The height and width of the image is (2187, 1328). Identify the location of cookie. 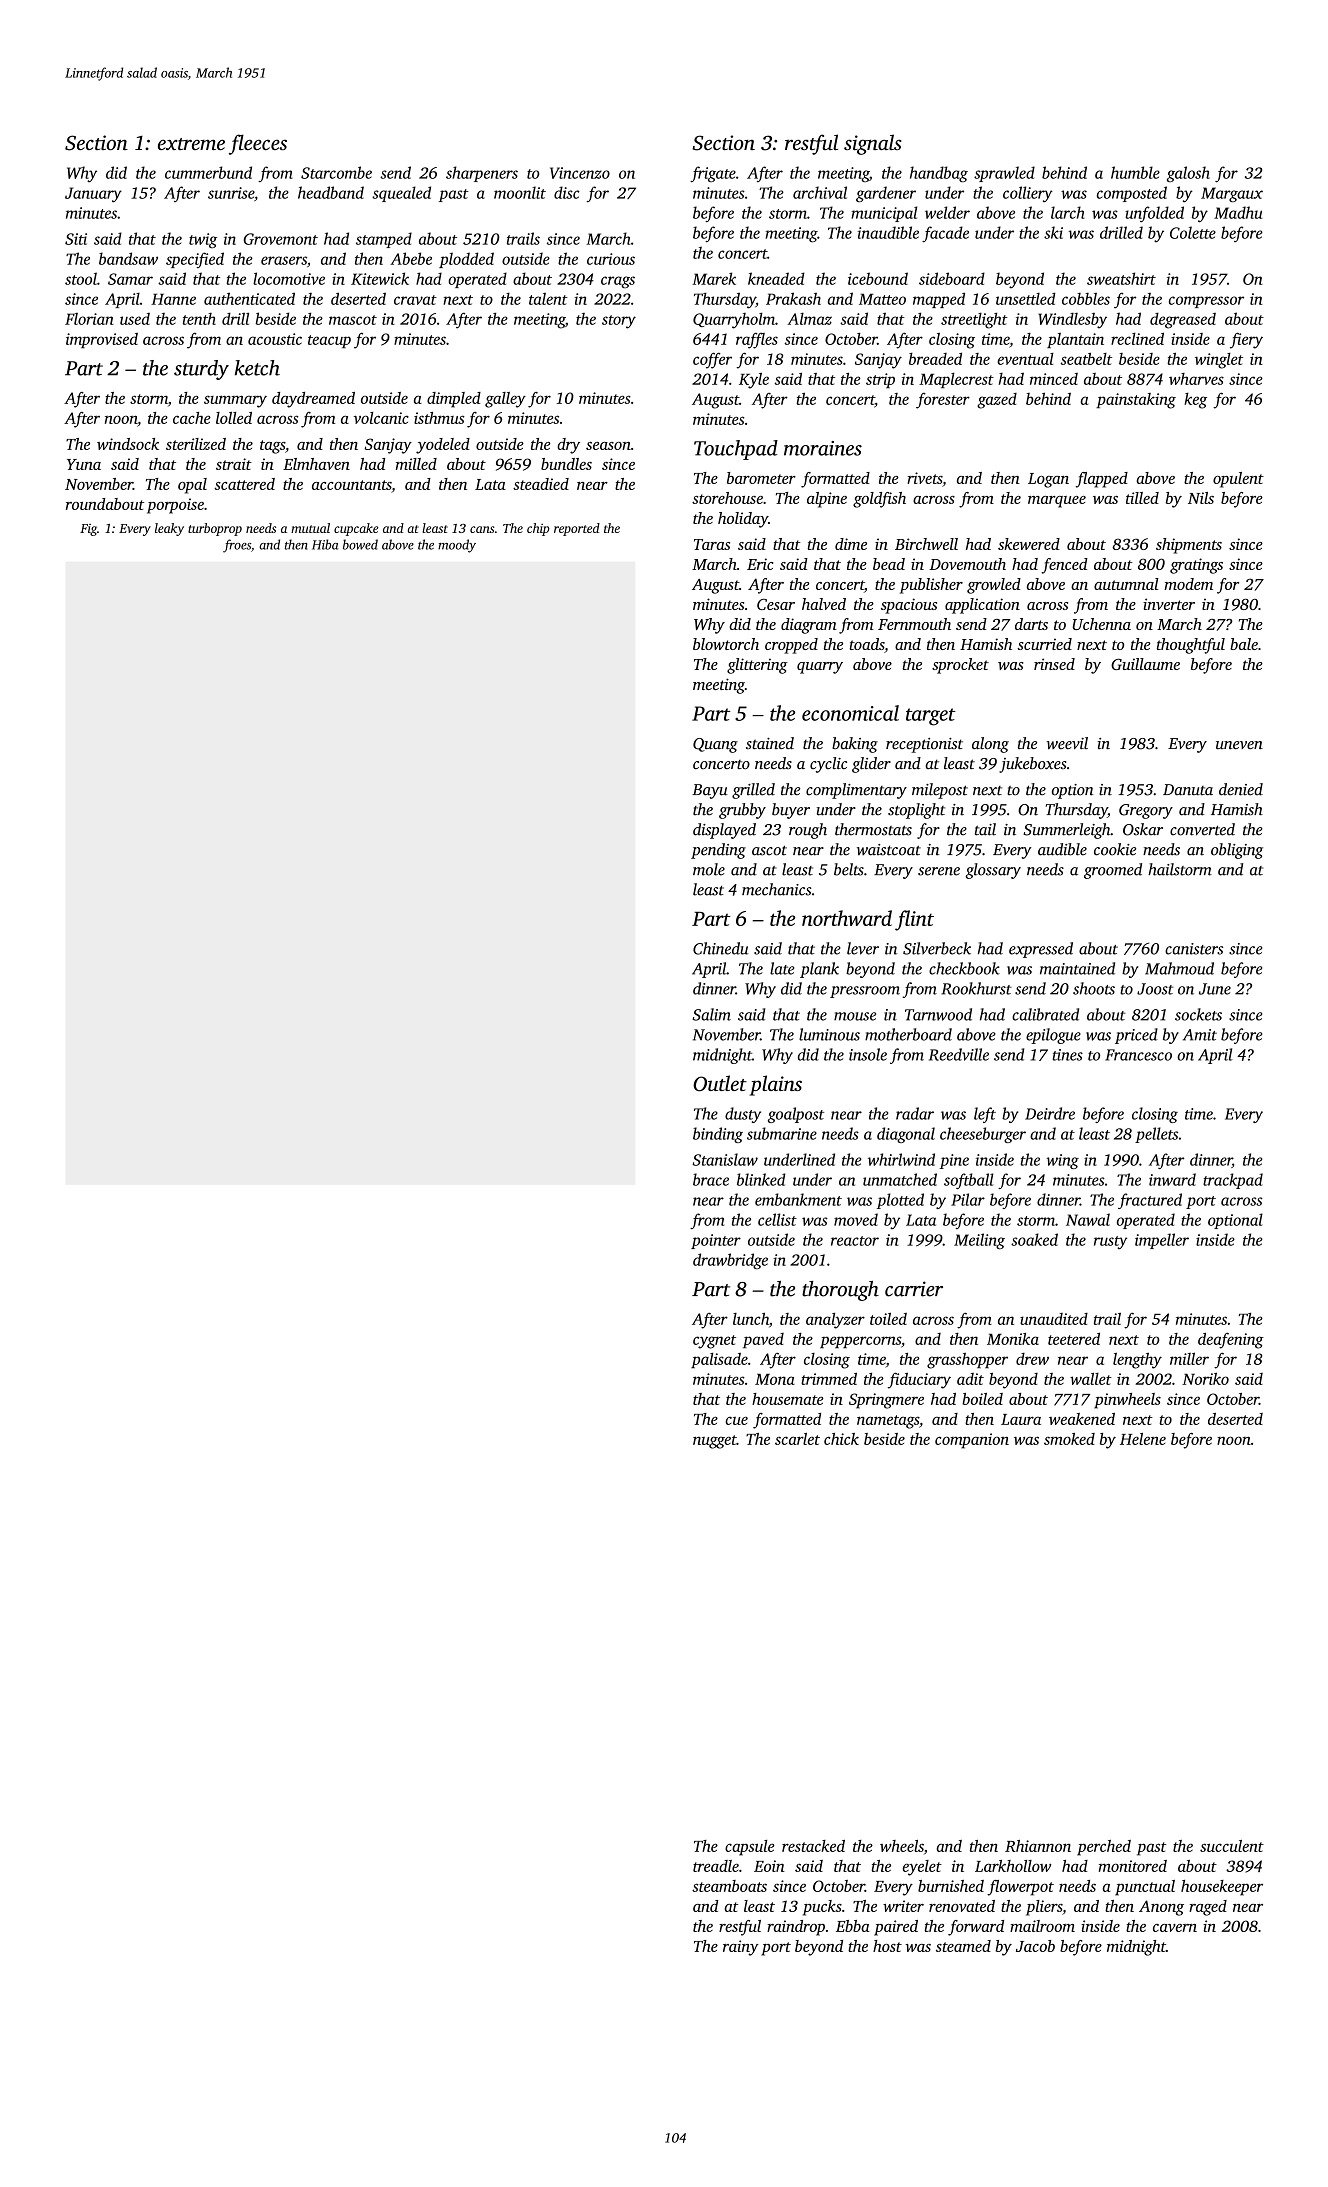
(1115, 849).
